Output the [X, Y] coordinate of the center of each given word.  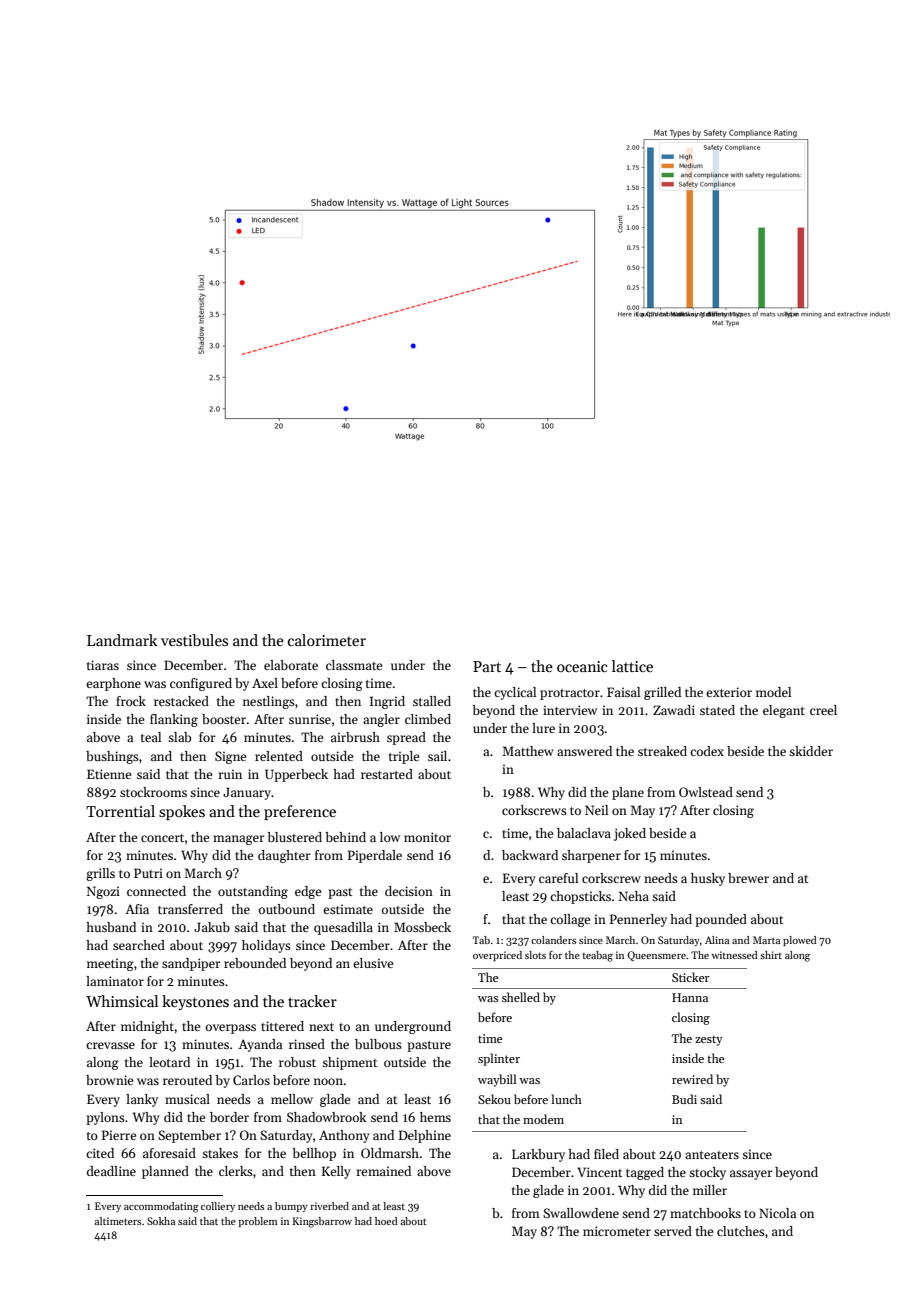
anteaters [712, 1155]
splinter [499, 1059]
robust [297, 1062]
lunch [566, 1099]
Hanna [690, 997]
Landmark [122, 640]
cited [100, 1153]
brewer [748, 878]
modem [543, 1119]
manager [239, 840]
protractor [570, 694]
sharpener [591, 856]
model [773, 692]
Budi [684, 1099]
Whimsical [122, 1001]
